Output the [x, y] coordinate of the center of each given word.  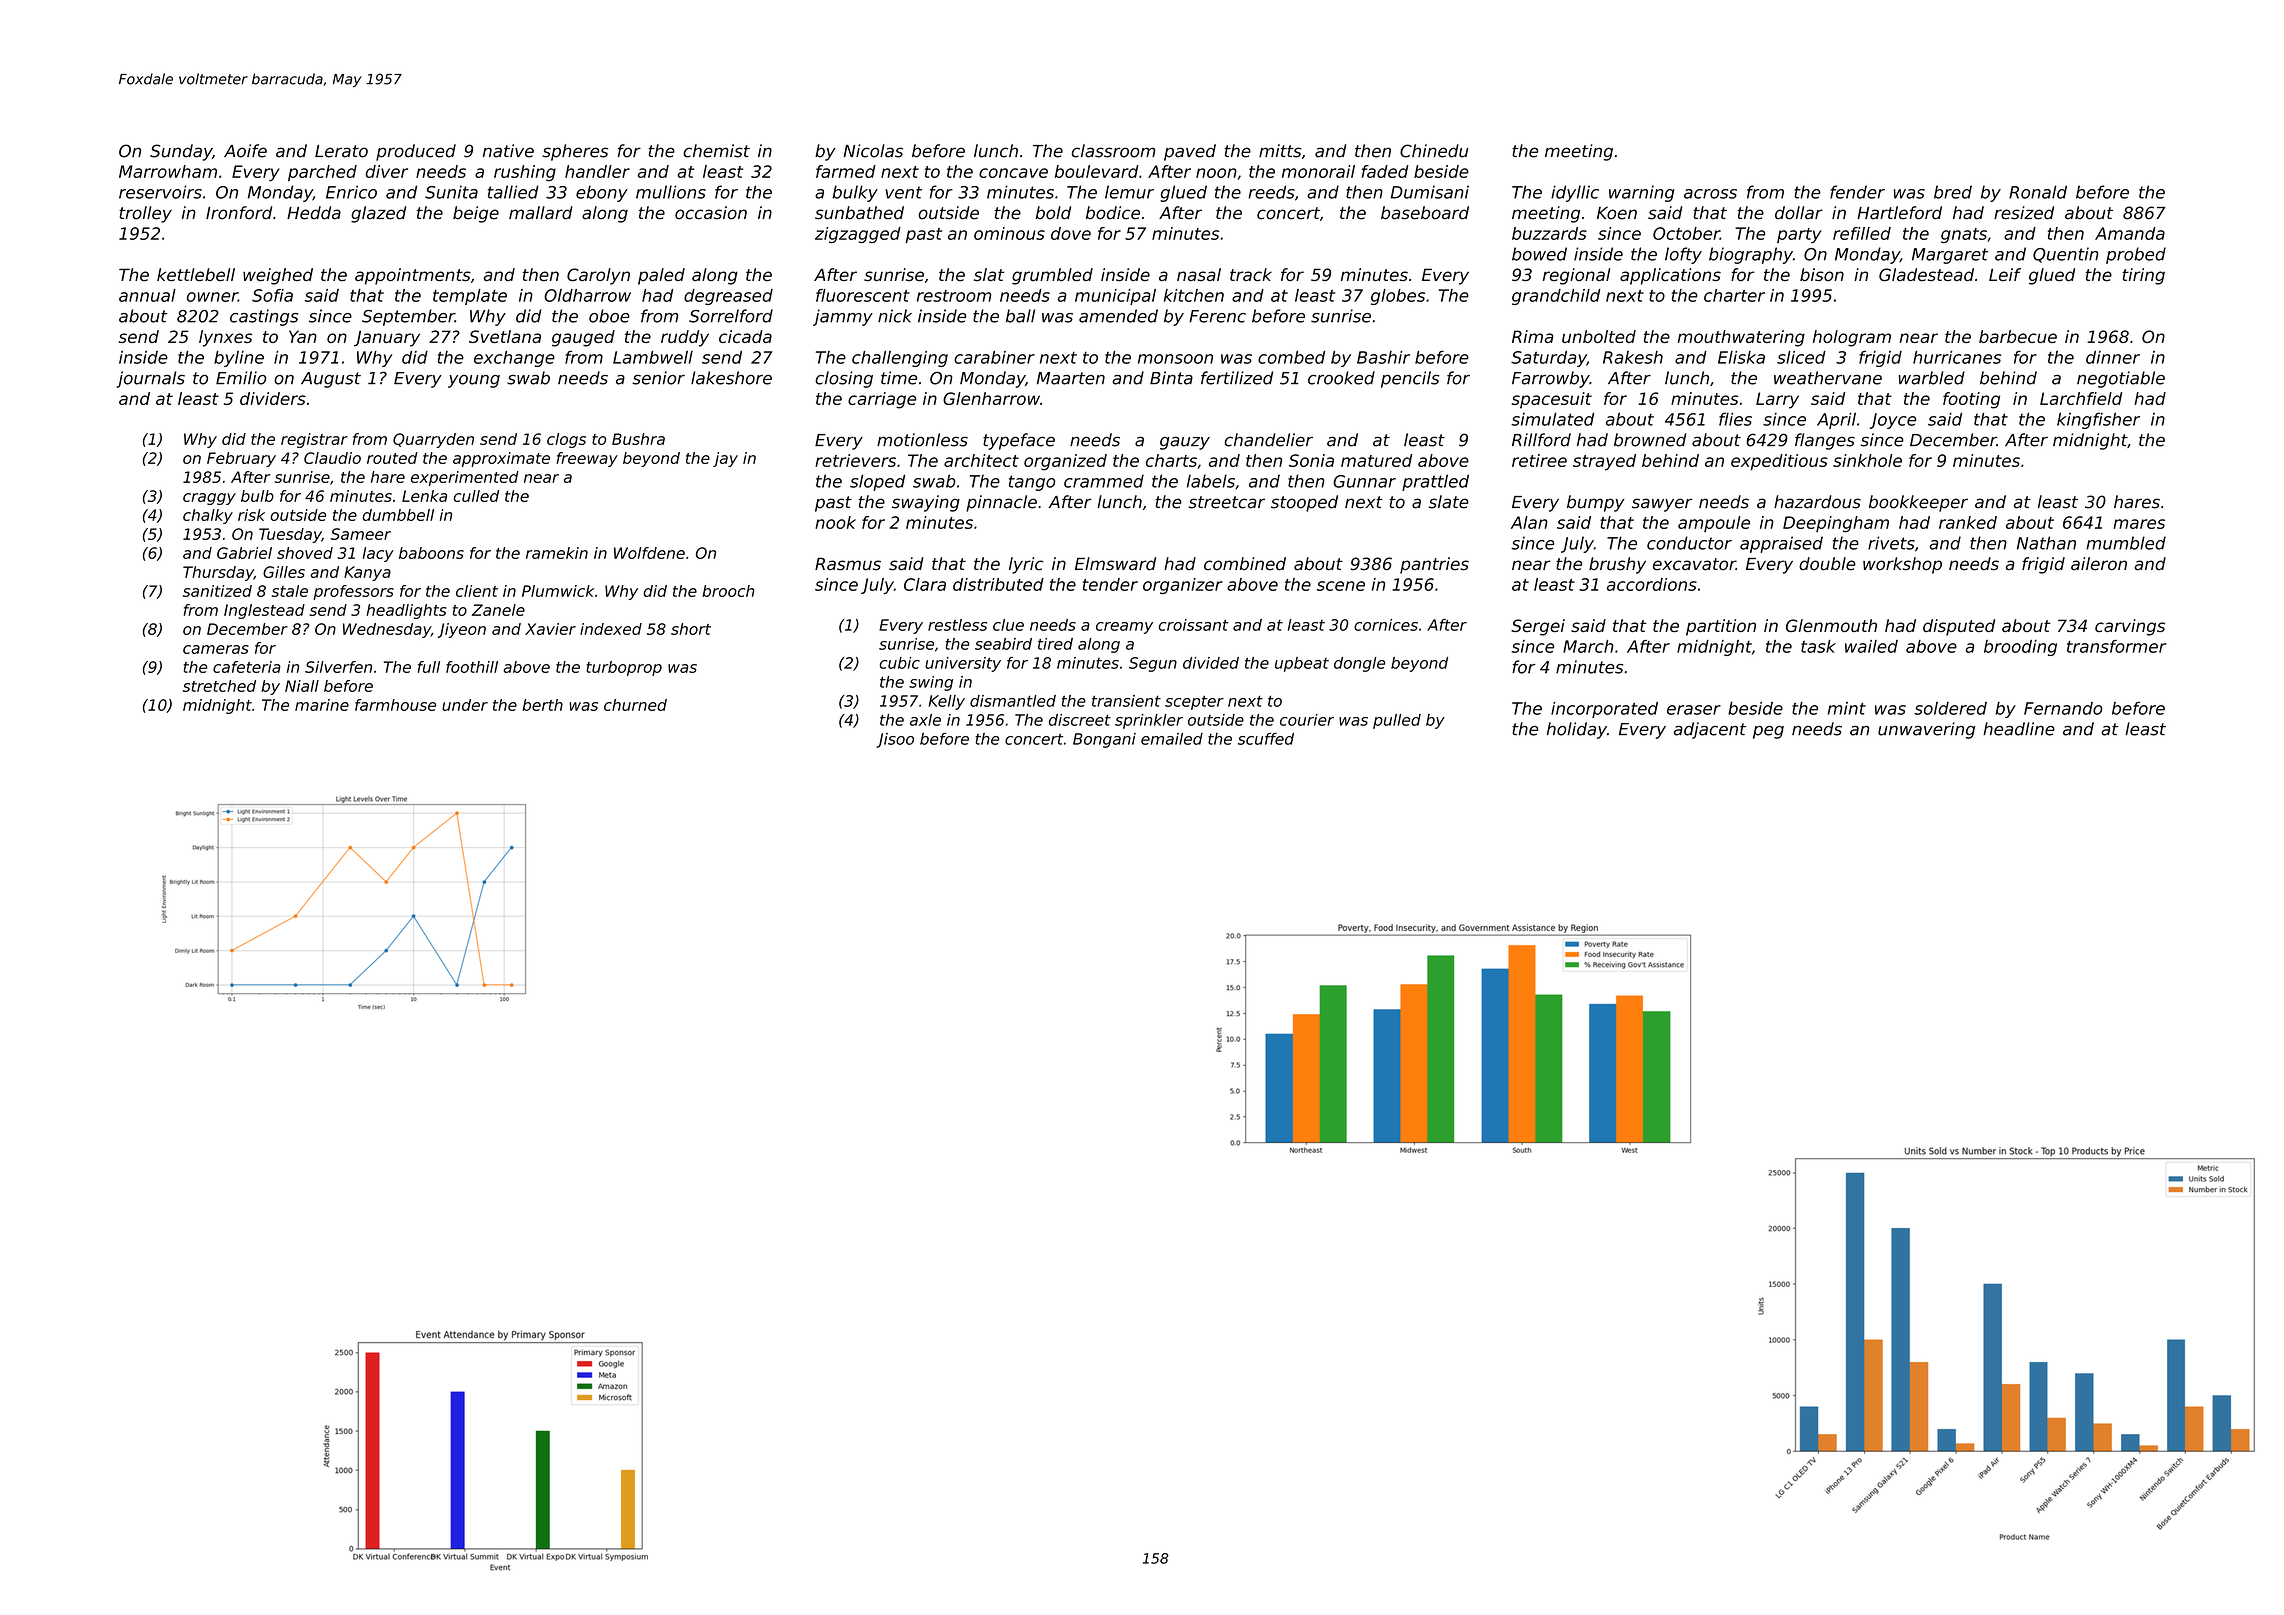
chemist [716, 151]
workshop [1902, 565]
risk [251, 515]
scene [1341, 586]
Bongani [1104, 740]
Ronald [2038, 192]
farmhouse [395, 705]
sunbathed [859, 213]
